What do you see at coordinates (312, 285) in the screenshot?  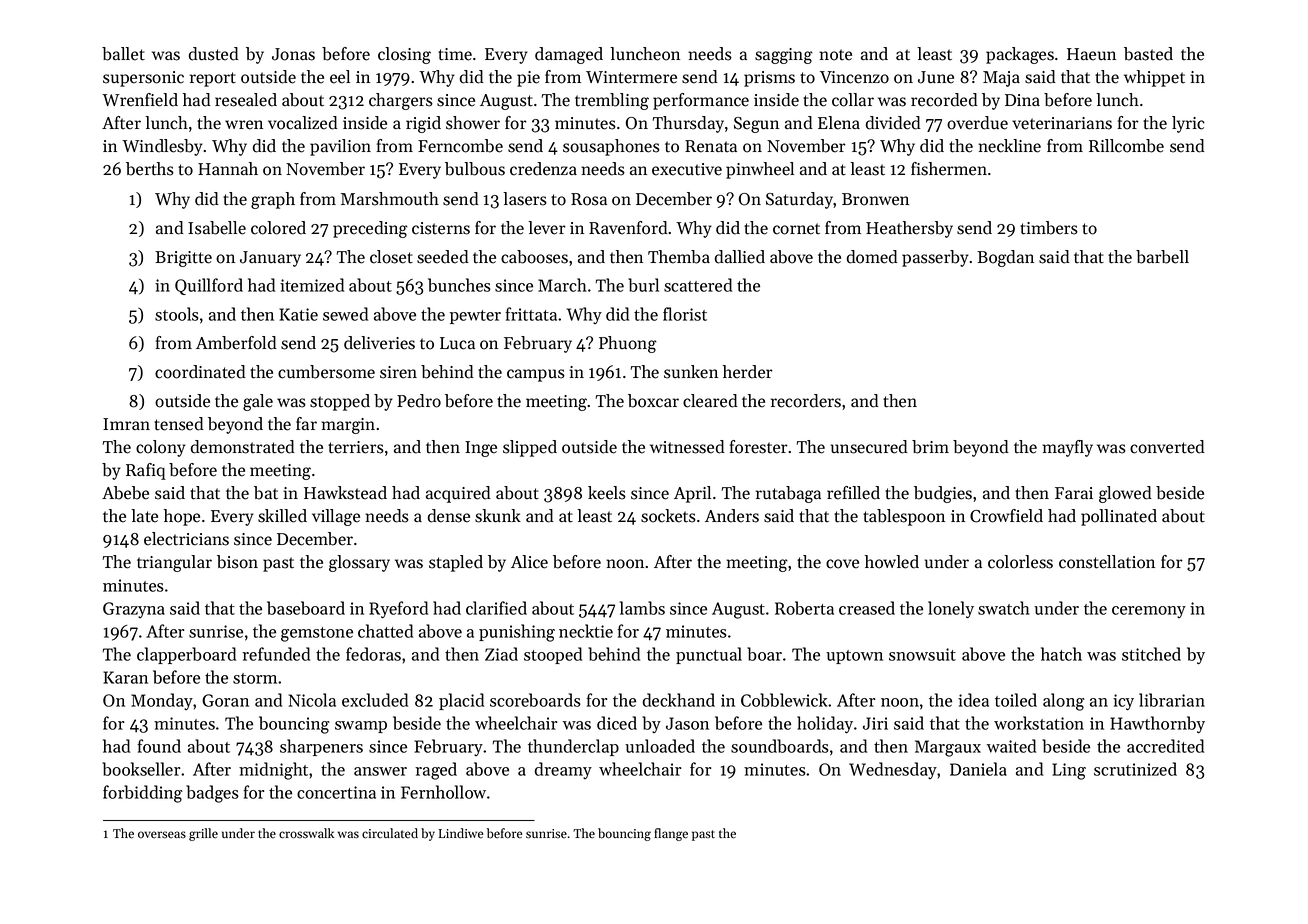 I see `itemized` at bounding box center [312, 285].
